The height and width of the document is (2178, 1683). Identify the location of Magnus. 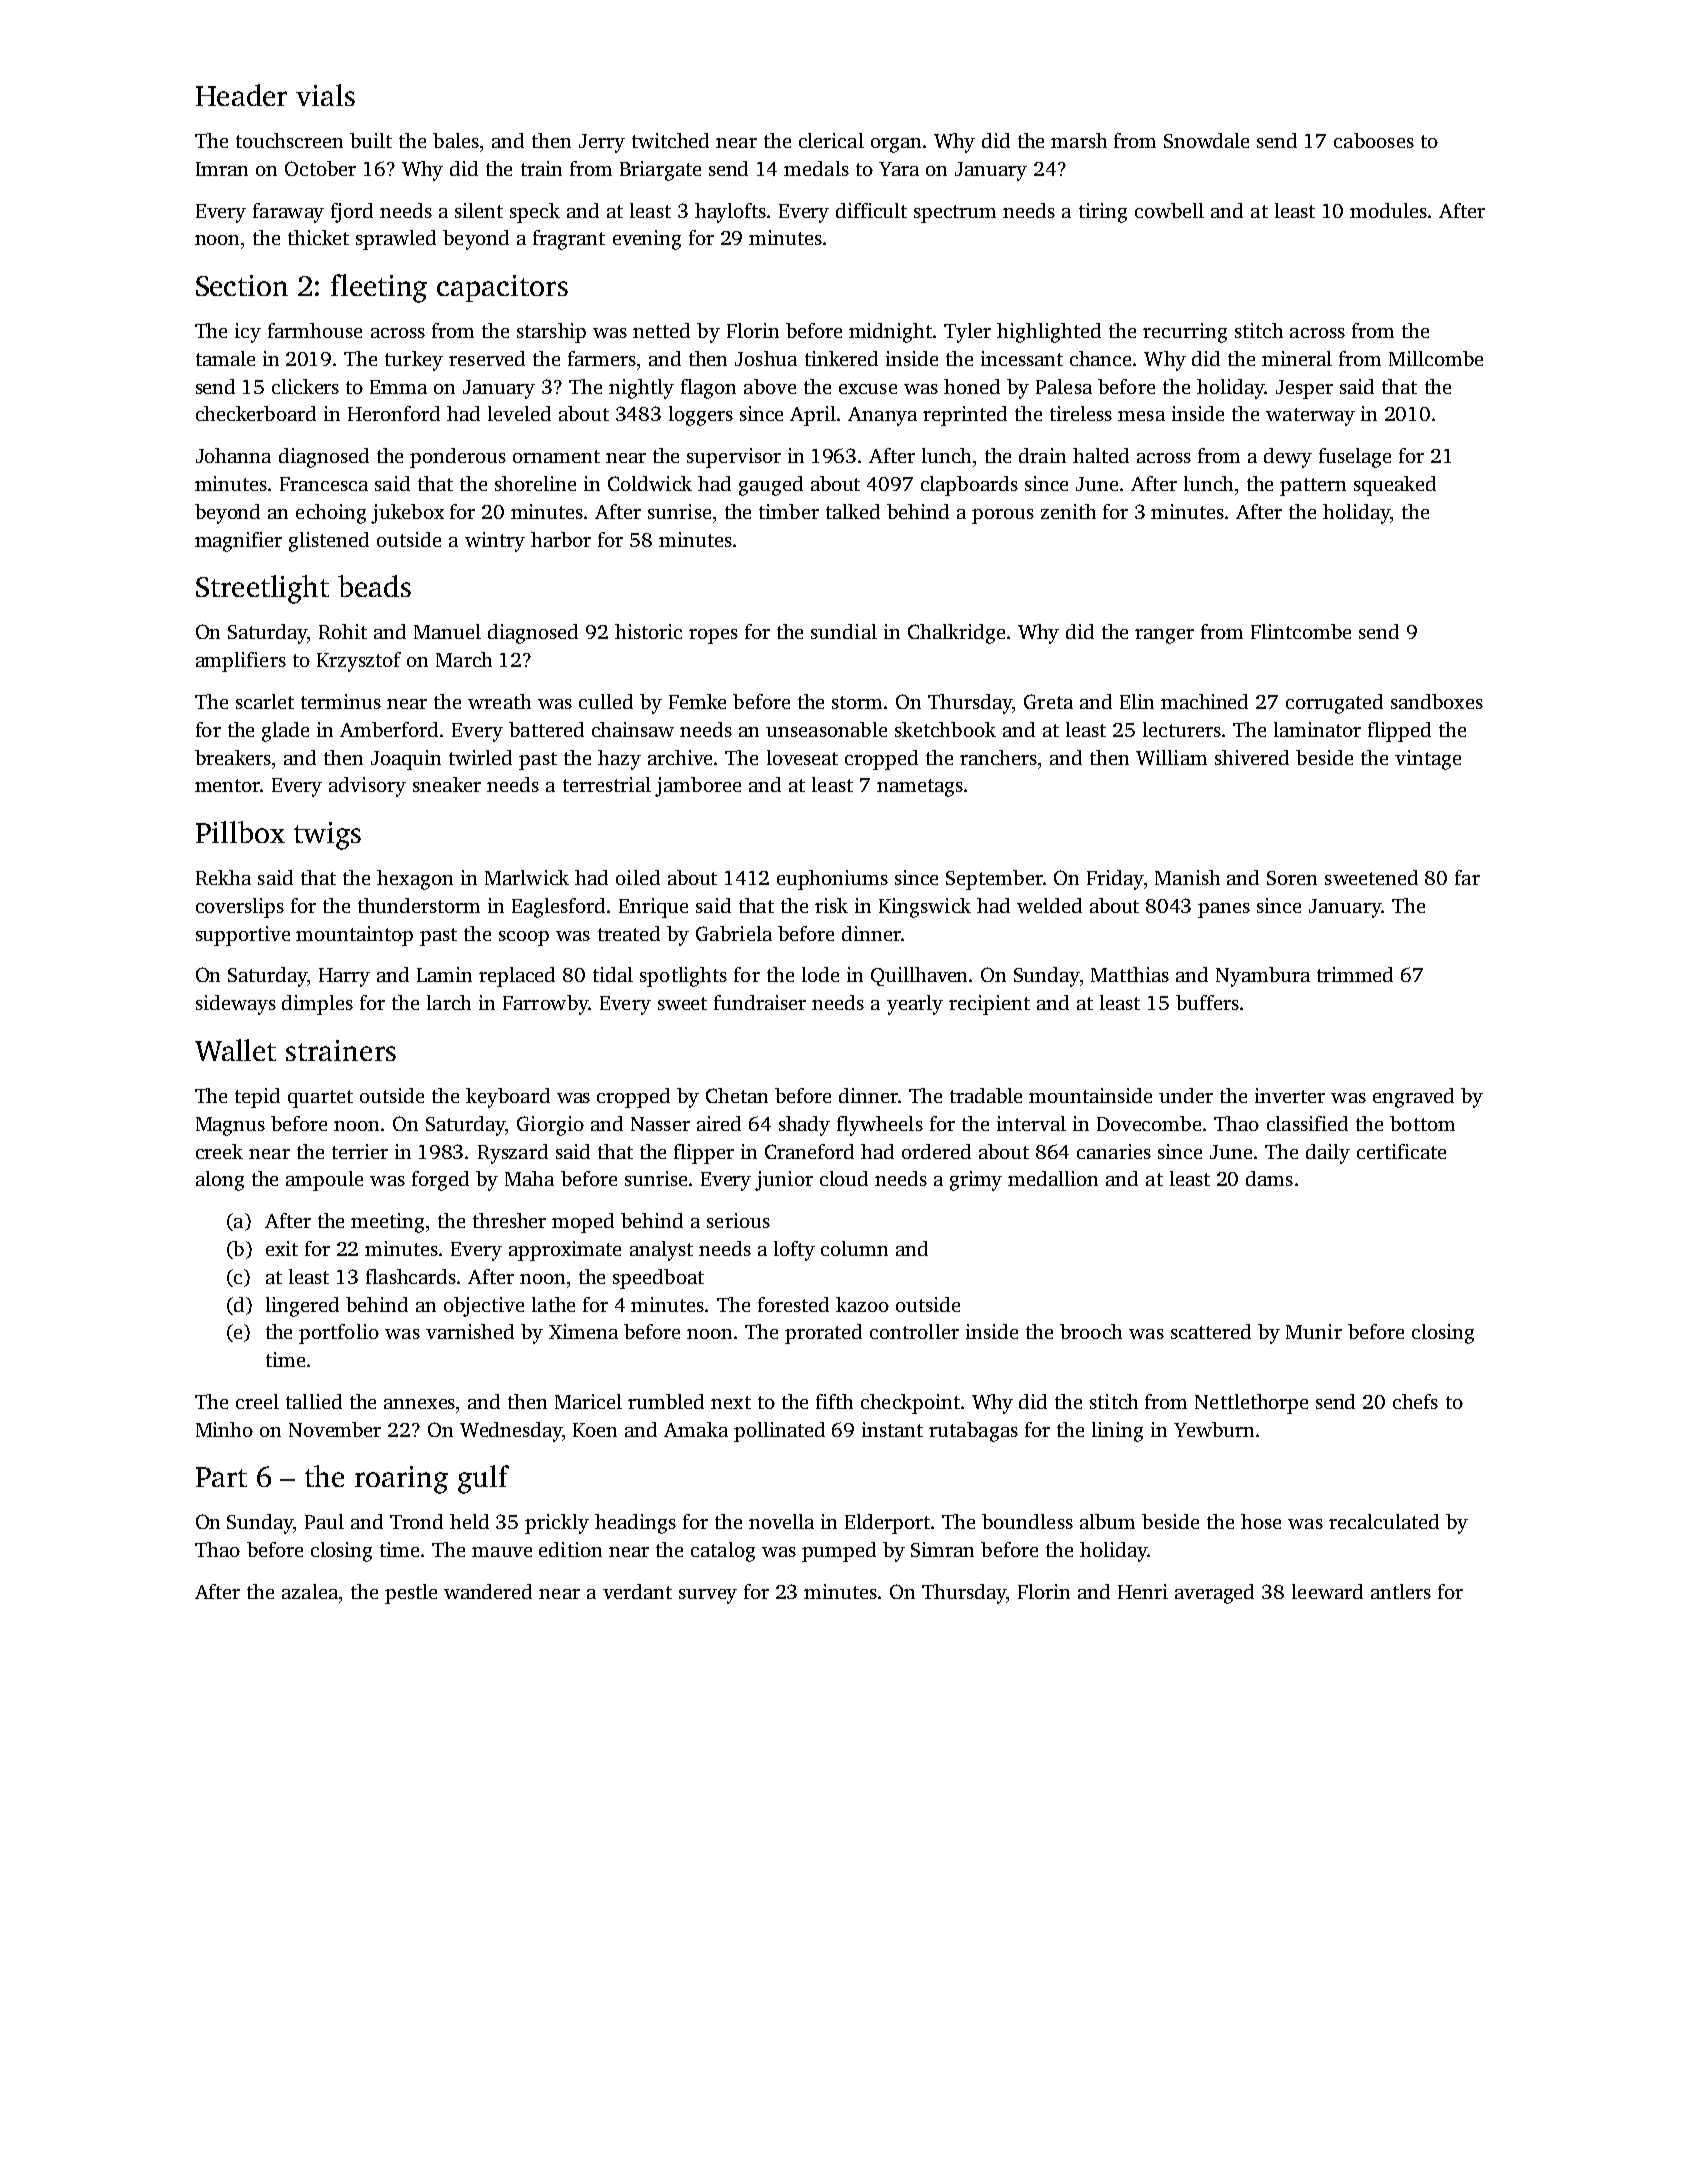
(230, 1126).
